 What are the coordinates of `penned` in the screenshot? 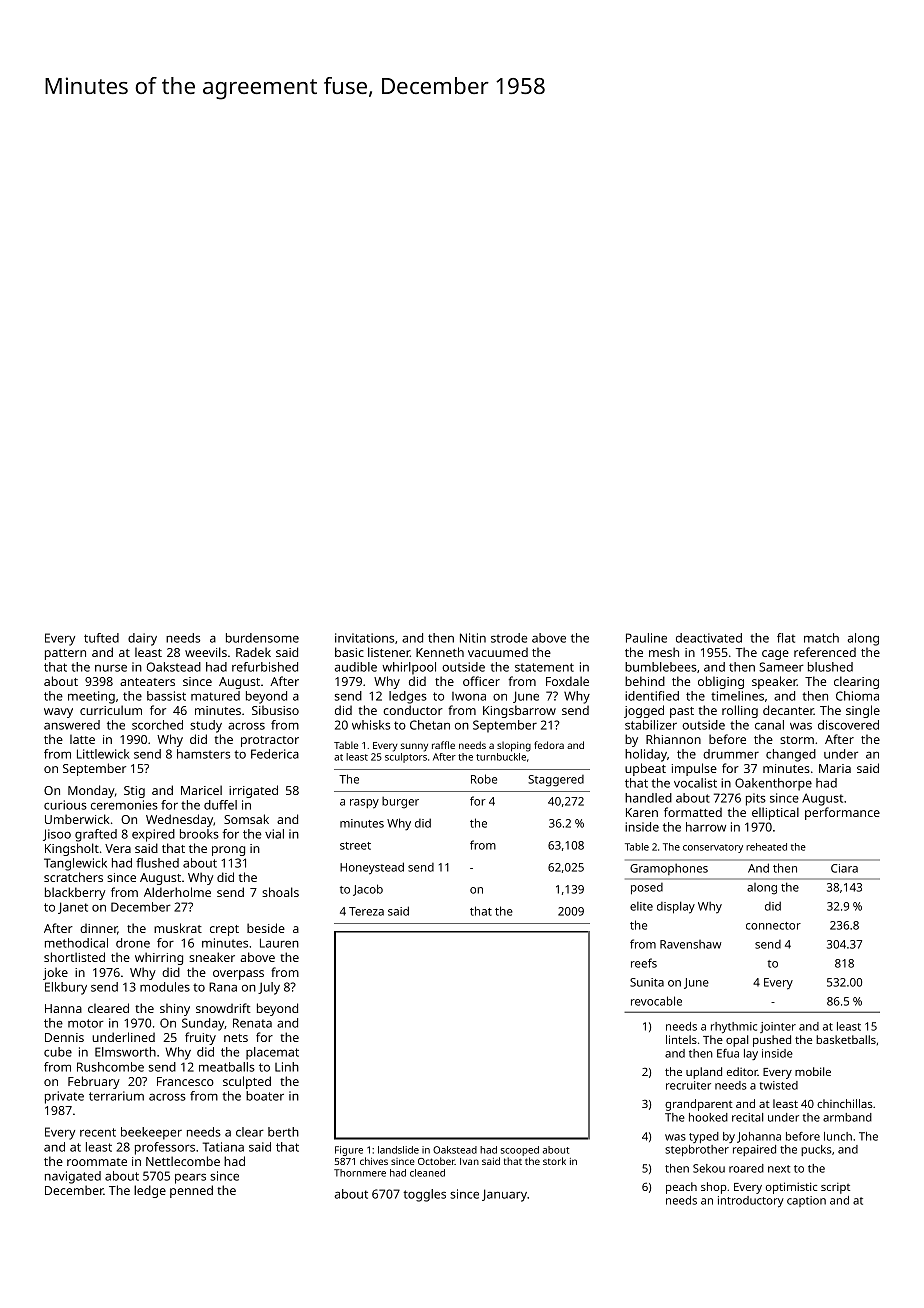 It's located at (191, 1191).
